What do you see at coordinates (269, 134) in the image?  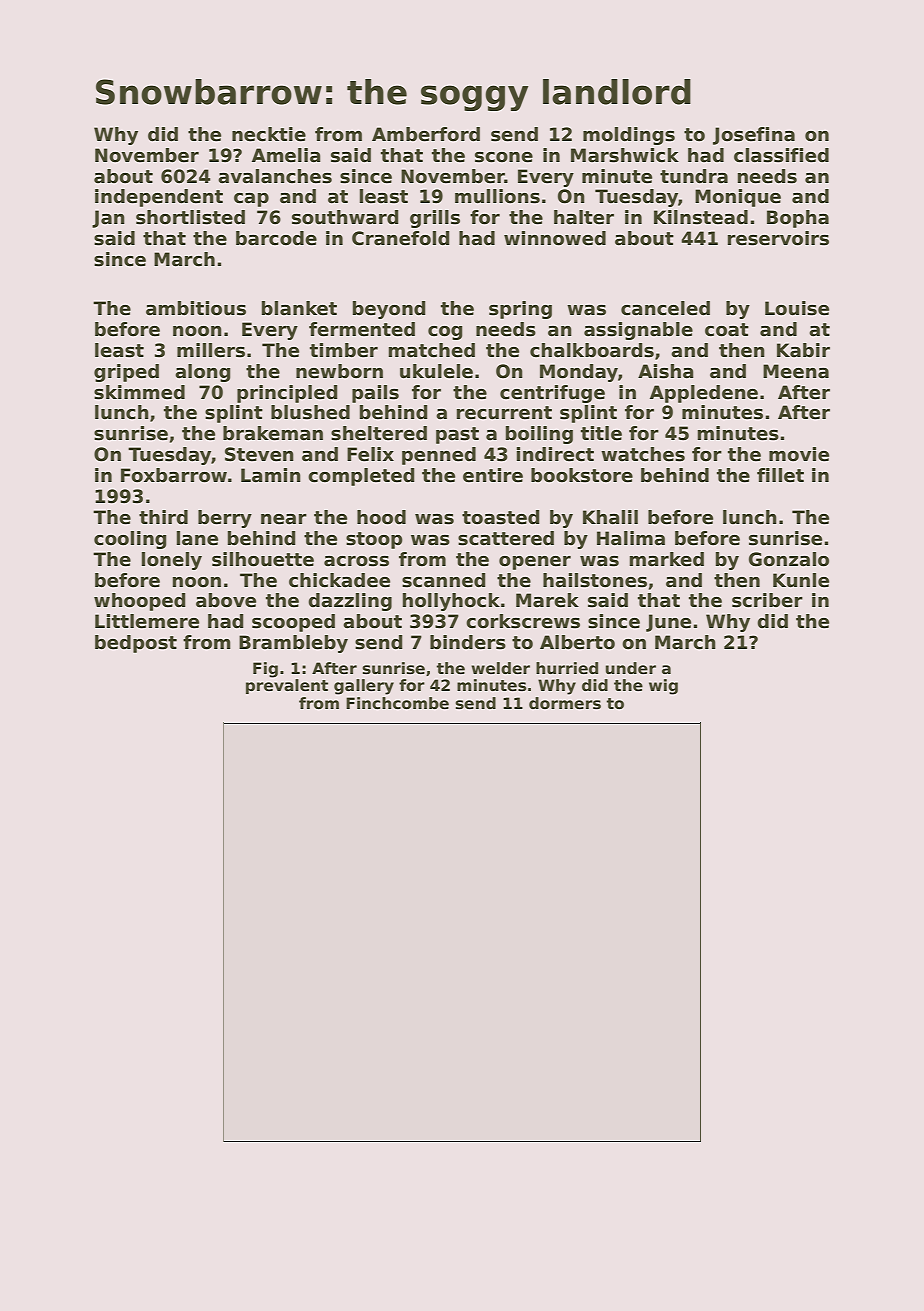 I see `necktie` at bounding box center [269, 134].
